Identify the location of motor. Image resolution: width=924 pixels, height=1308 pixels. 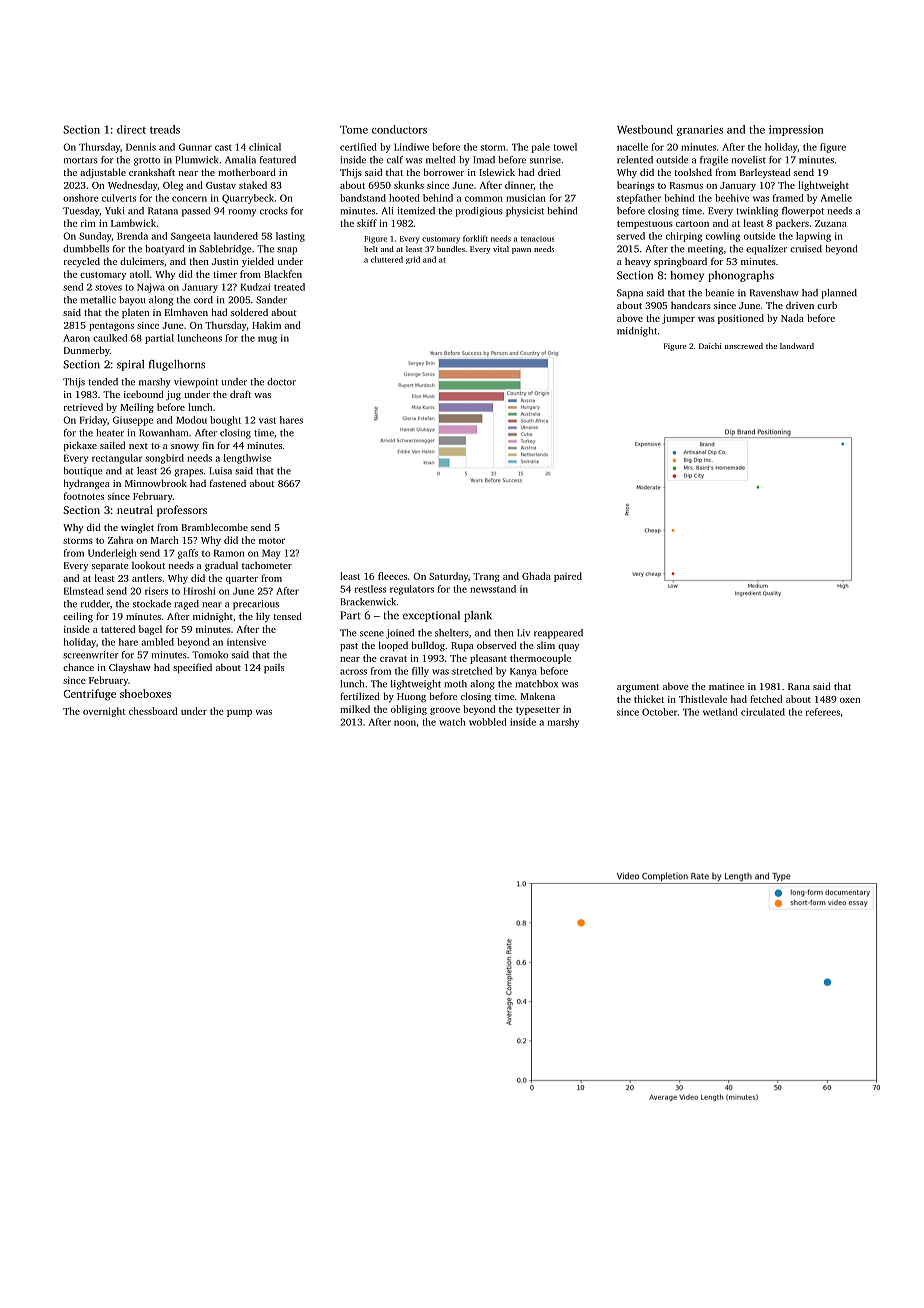
(272, 541).
